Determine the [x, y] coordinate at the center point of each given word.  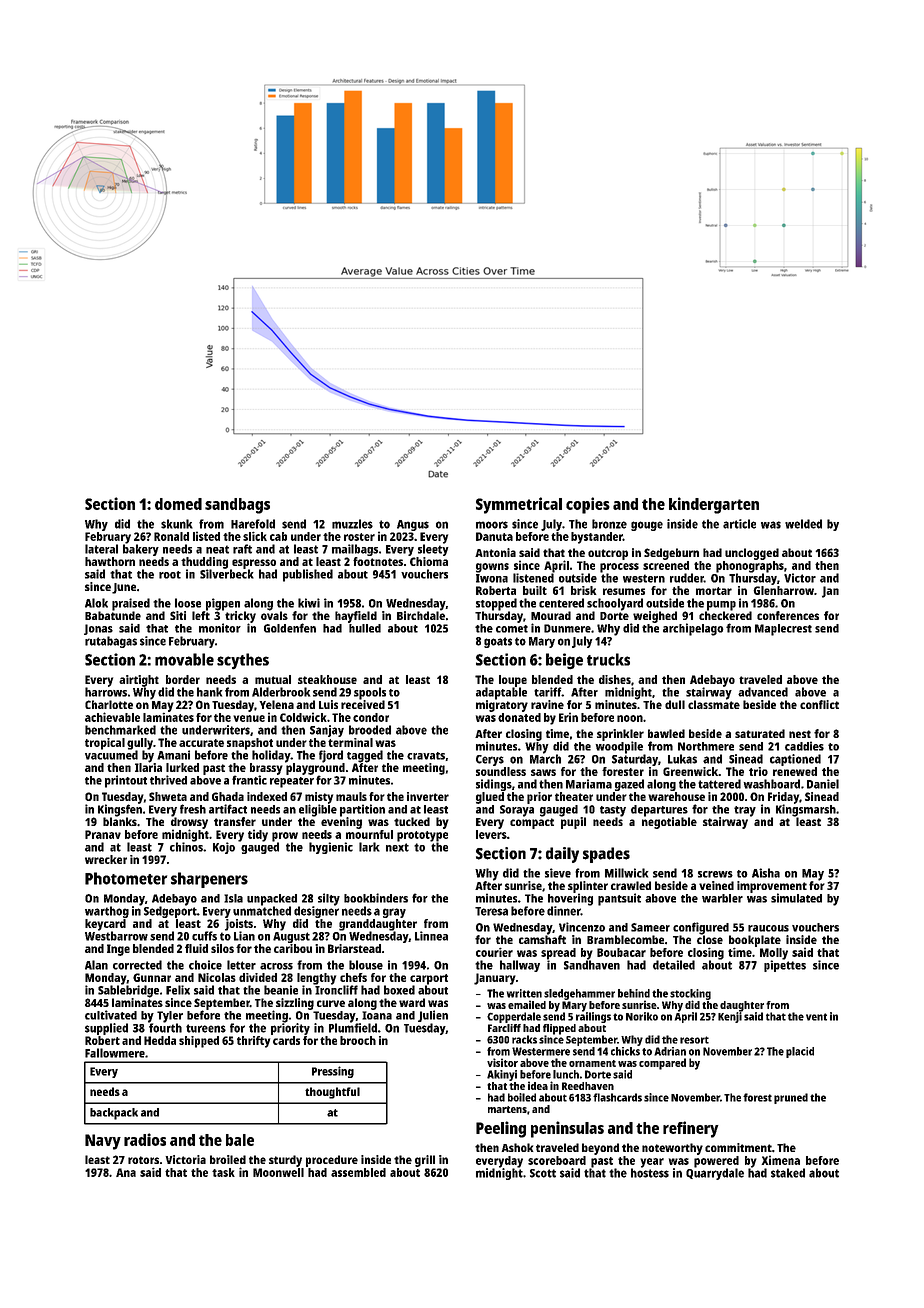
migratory [502, 706]
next [397, 847]
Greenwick [690, 771]
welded [803, 524]
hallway [520, 966]
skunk [177, 524]
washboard [772, 784]
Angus [413, 525]
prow [285, 837]
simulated [796, 898]
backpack [114, 1114]
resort [694, 1040]
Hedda [160, 1040]
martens [507, 1109]
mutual [273, 679]
